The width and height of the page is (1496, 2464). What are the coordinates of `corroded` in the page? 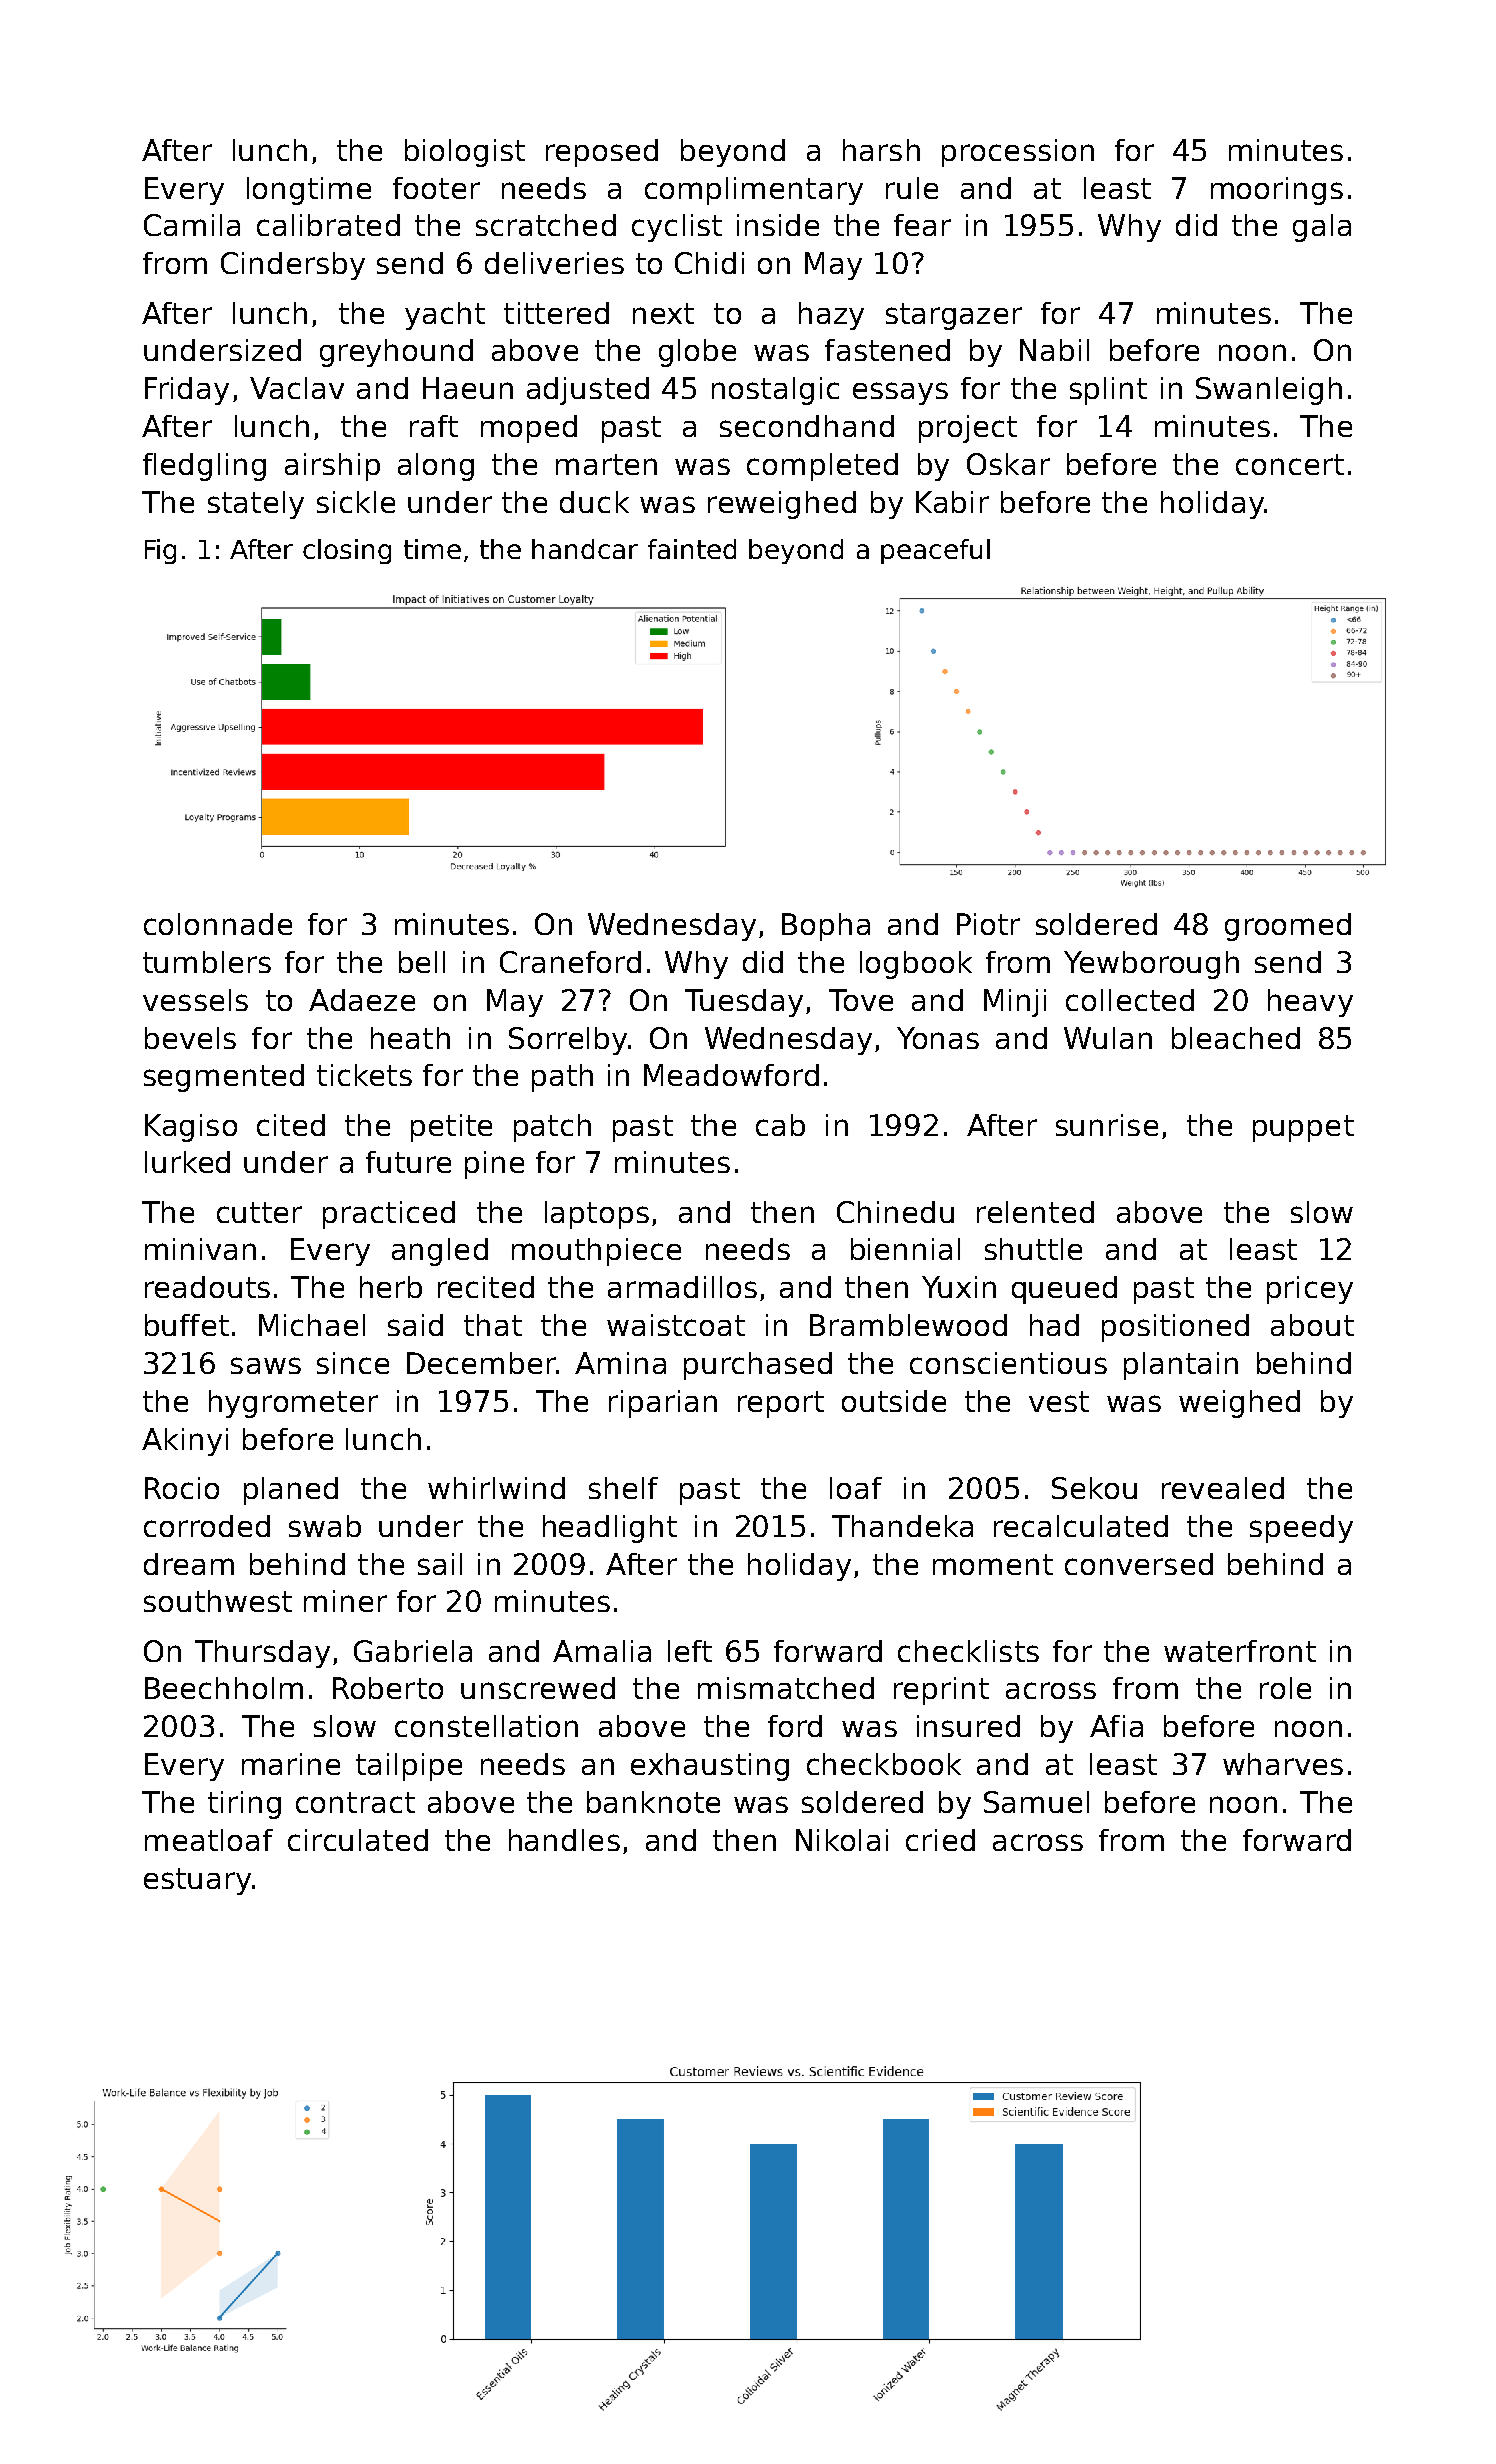 It's located at (207, 1526).
